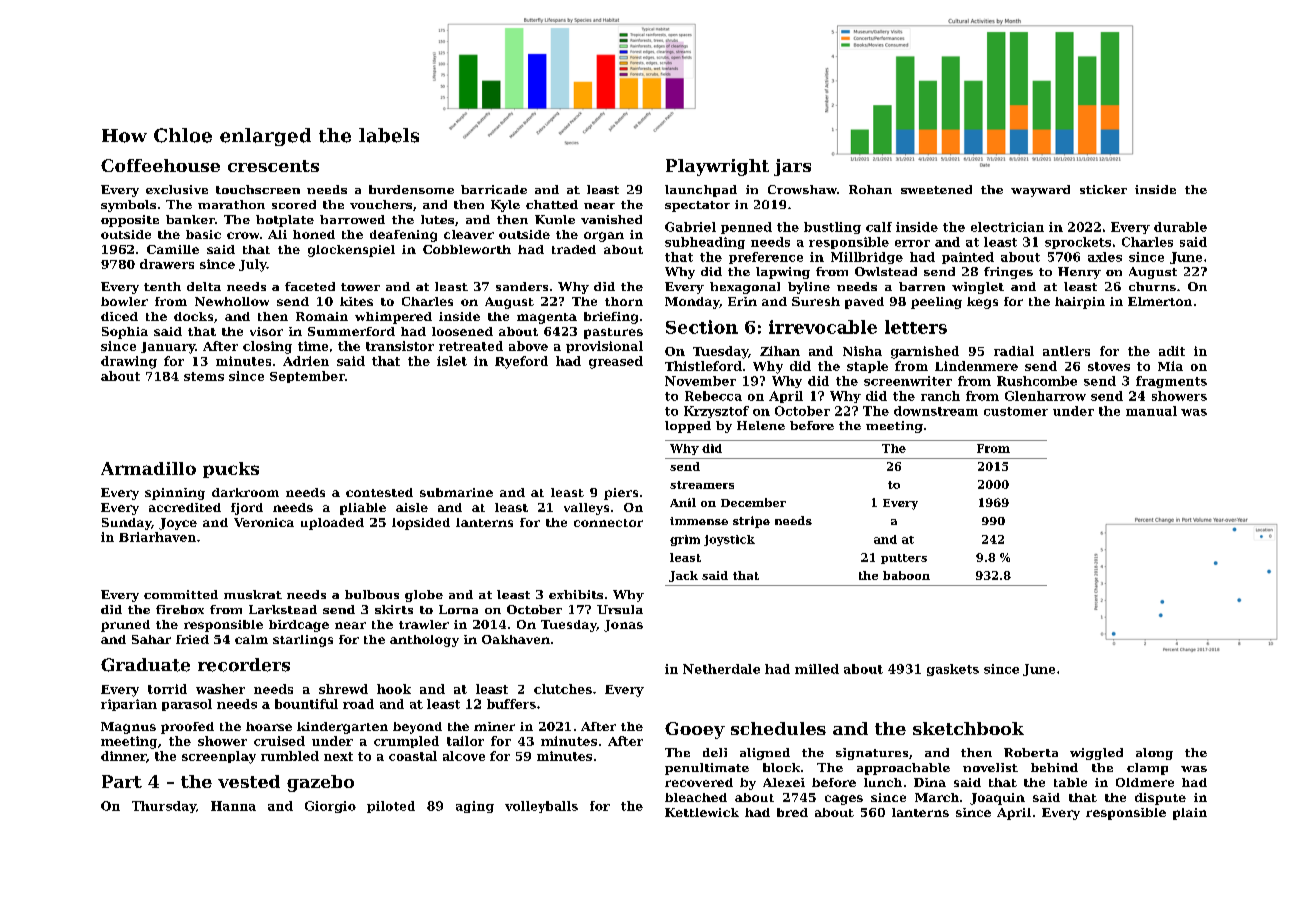 The width and height of the image is (1308, 924). Describe the element at coordinates (683, 502) in the image. I see `Anil` at that location.
